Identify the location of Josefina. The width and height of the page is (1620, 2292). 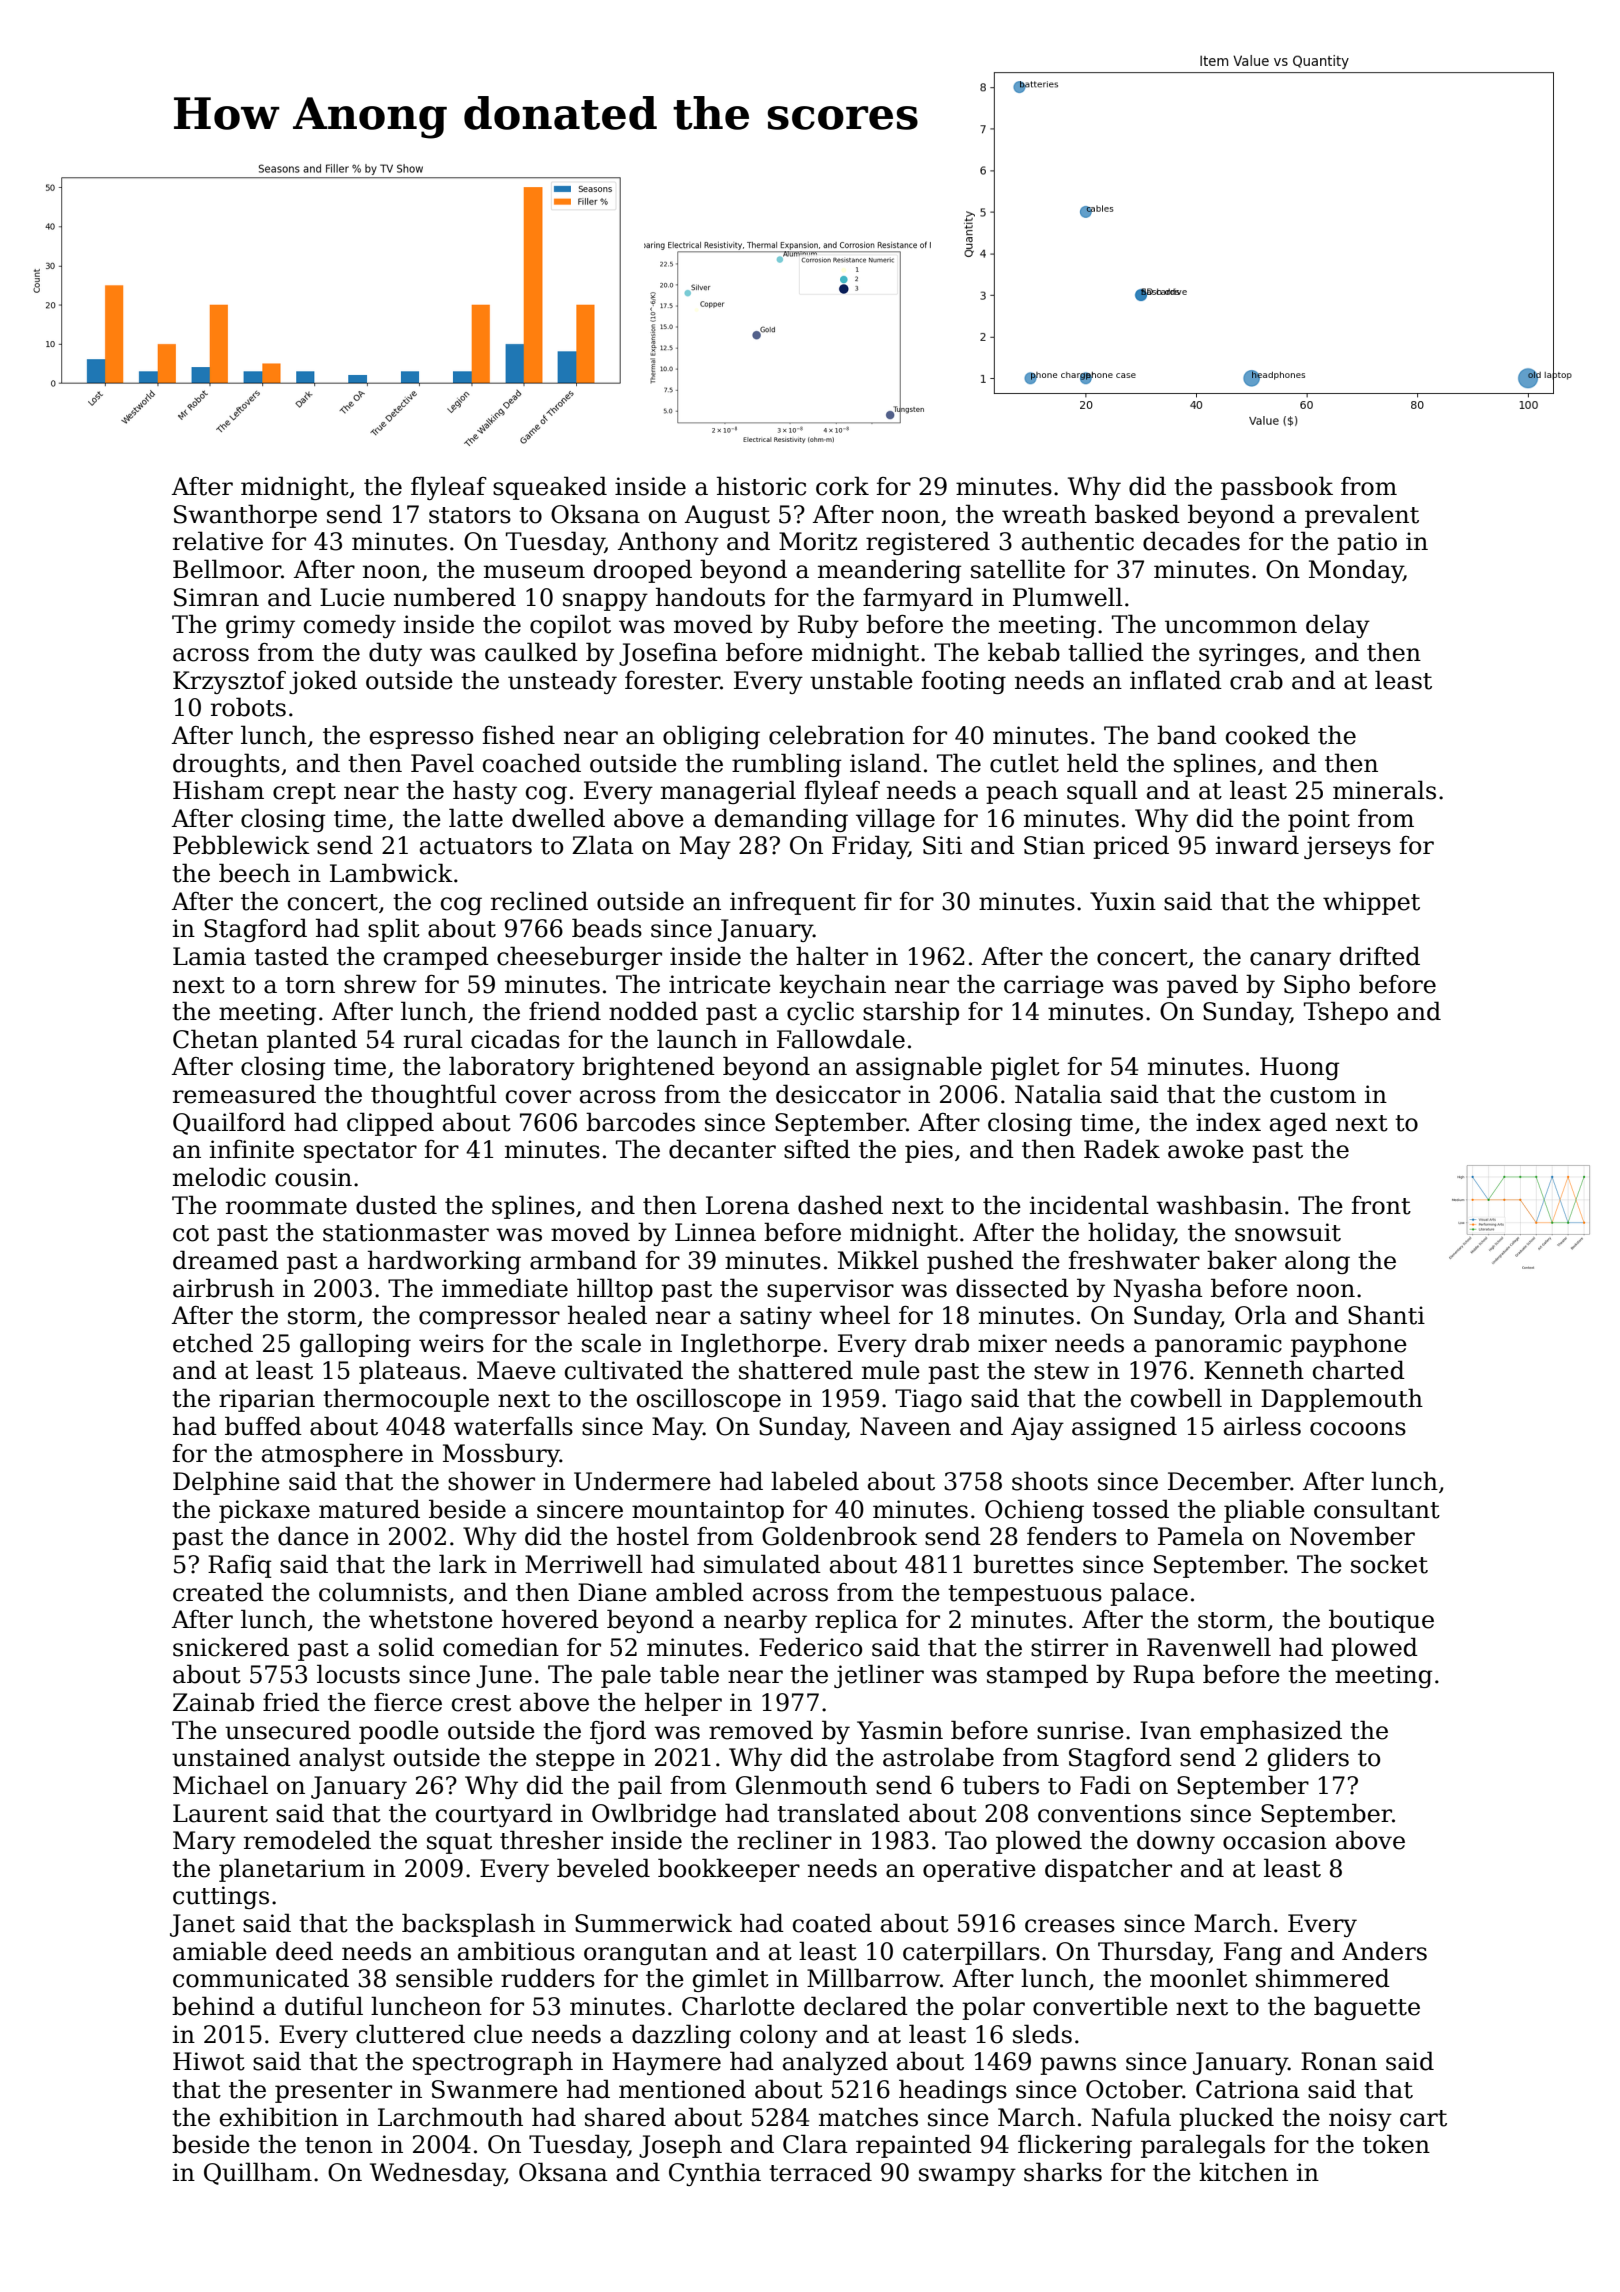
(668, 654).
